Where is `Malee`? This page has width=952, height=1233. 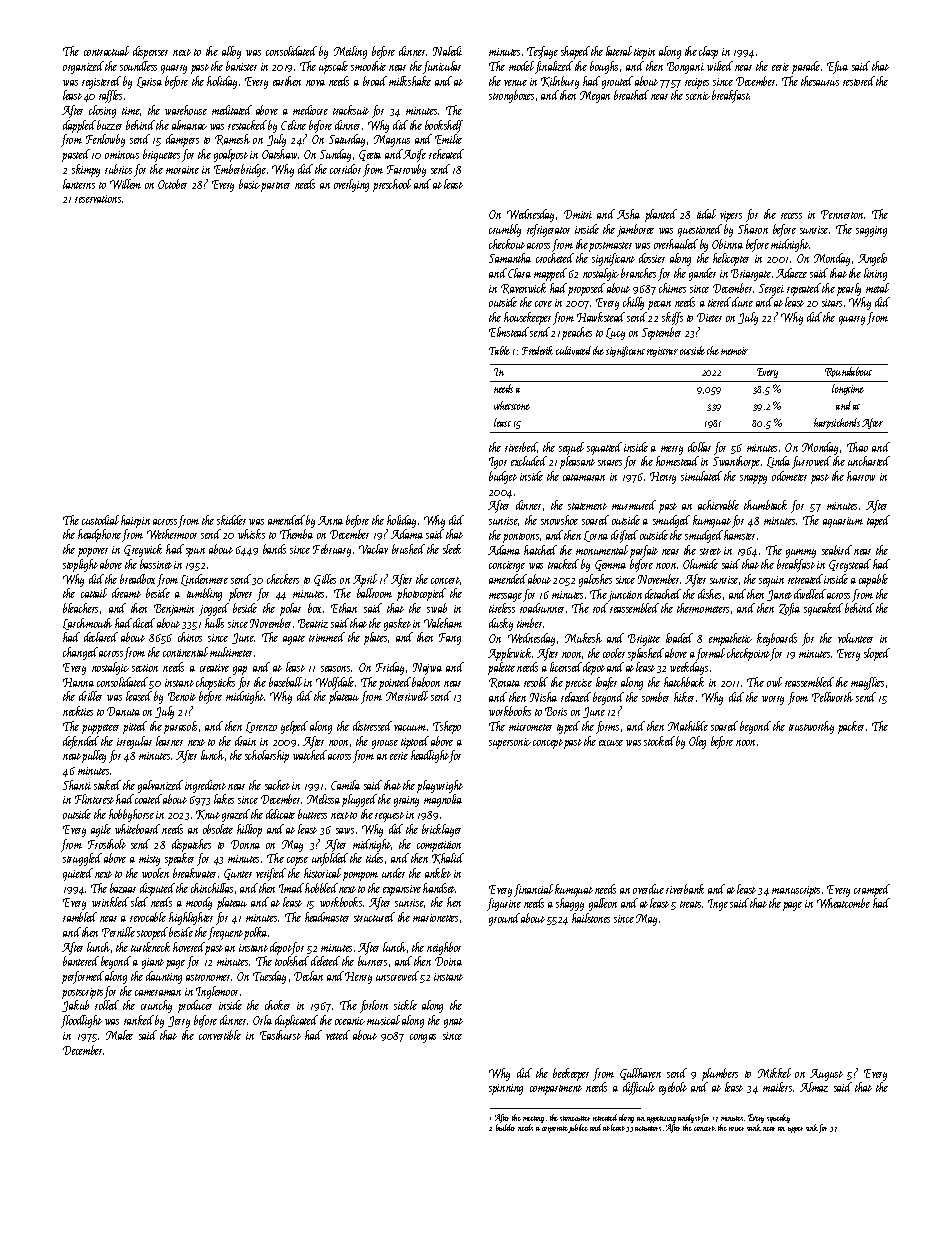
Malee is located at coordinates (119, 1035).
